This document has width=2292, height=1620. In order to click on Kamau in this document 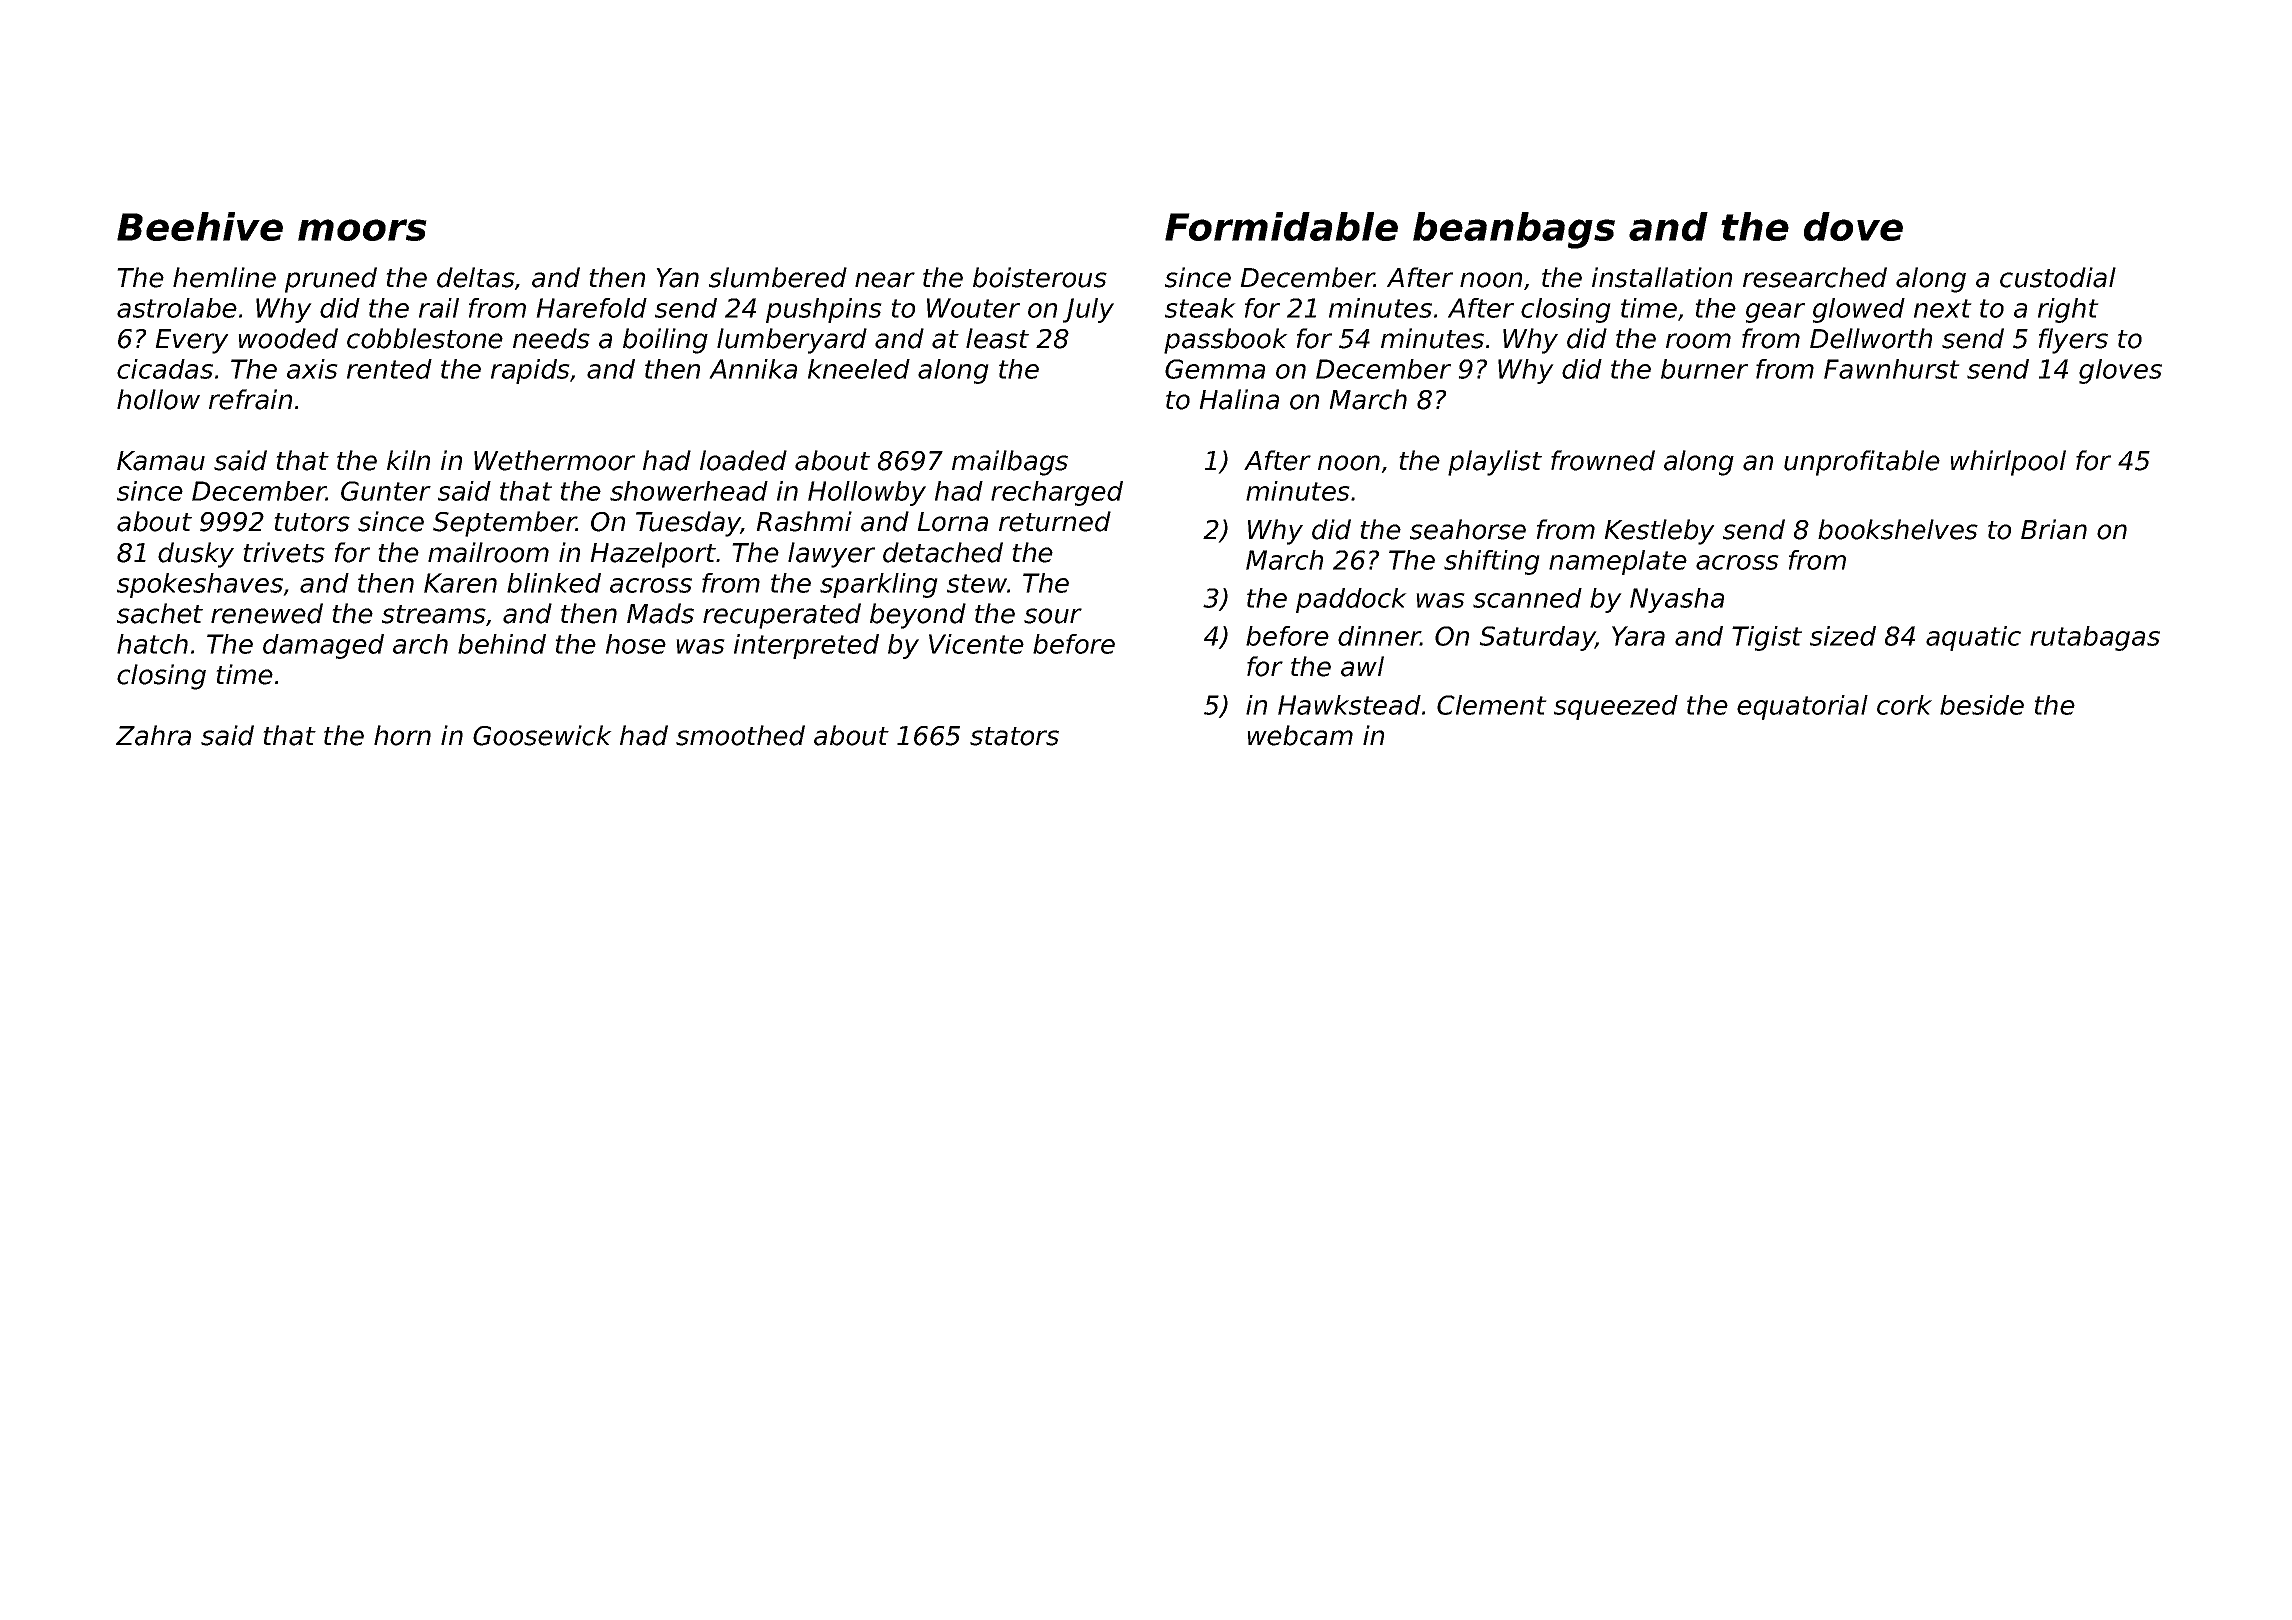, I will do `click(161, 461)`.
